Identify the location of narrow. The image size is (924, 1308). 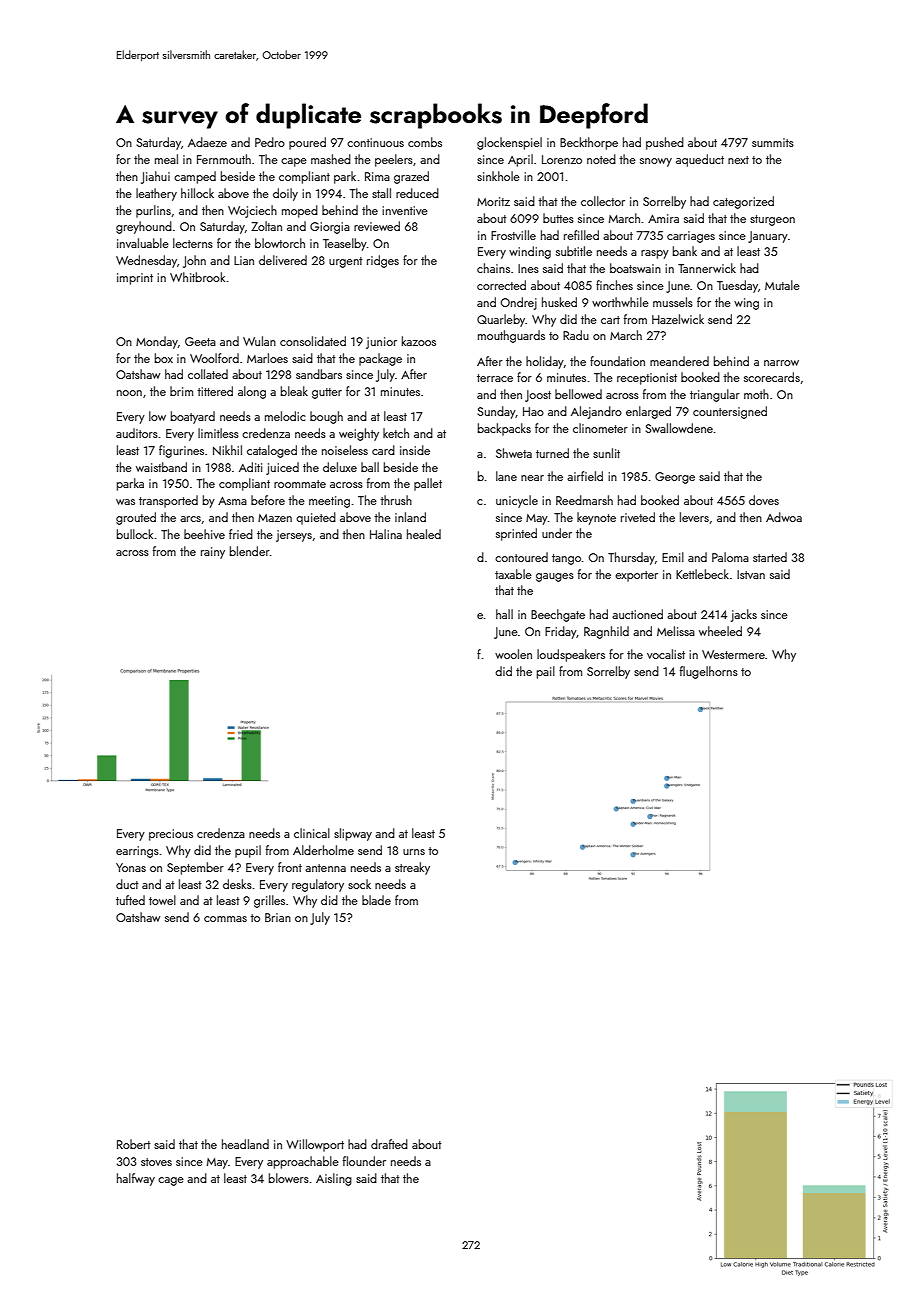
(781, 363).
